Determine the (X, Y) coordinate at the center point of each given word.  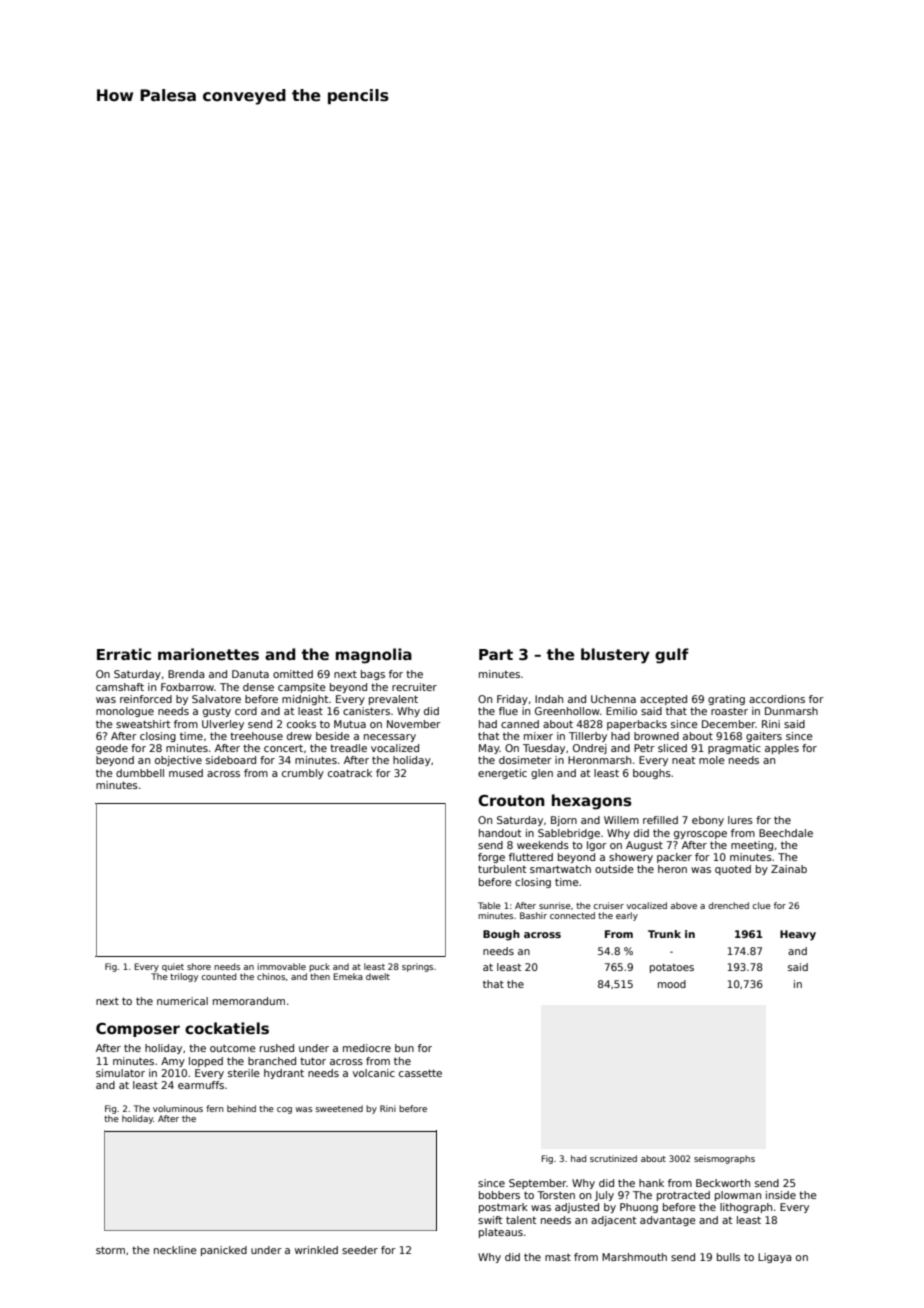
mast (558, 1257)
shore (199, 966)
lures (740, 820)
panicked (224, 1251)
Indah (549, 699)
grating (726, 700)
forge (491, 858)
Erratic (124, 654)
